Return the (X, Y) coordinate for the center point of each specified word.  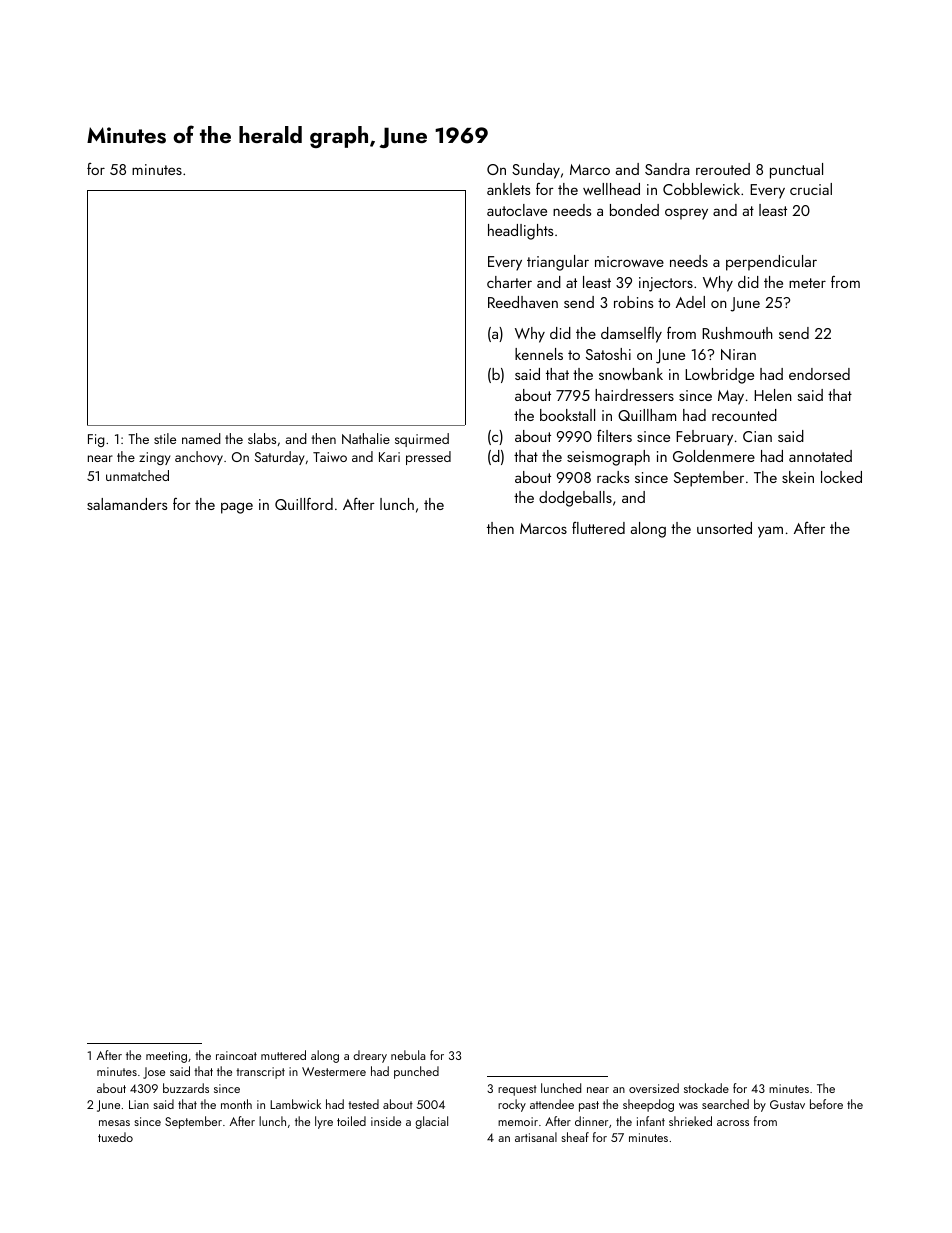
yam (770, 532)
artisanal (536, 1137)
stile (165, 438)
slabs (262, 438)
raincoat (236, 1055)
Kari (389, 457)
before (826, 1104)
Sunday (536, 171)
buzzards (186, 1088)
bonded (634, 210)
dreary (370, 1056)
